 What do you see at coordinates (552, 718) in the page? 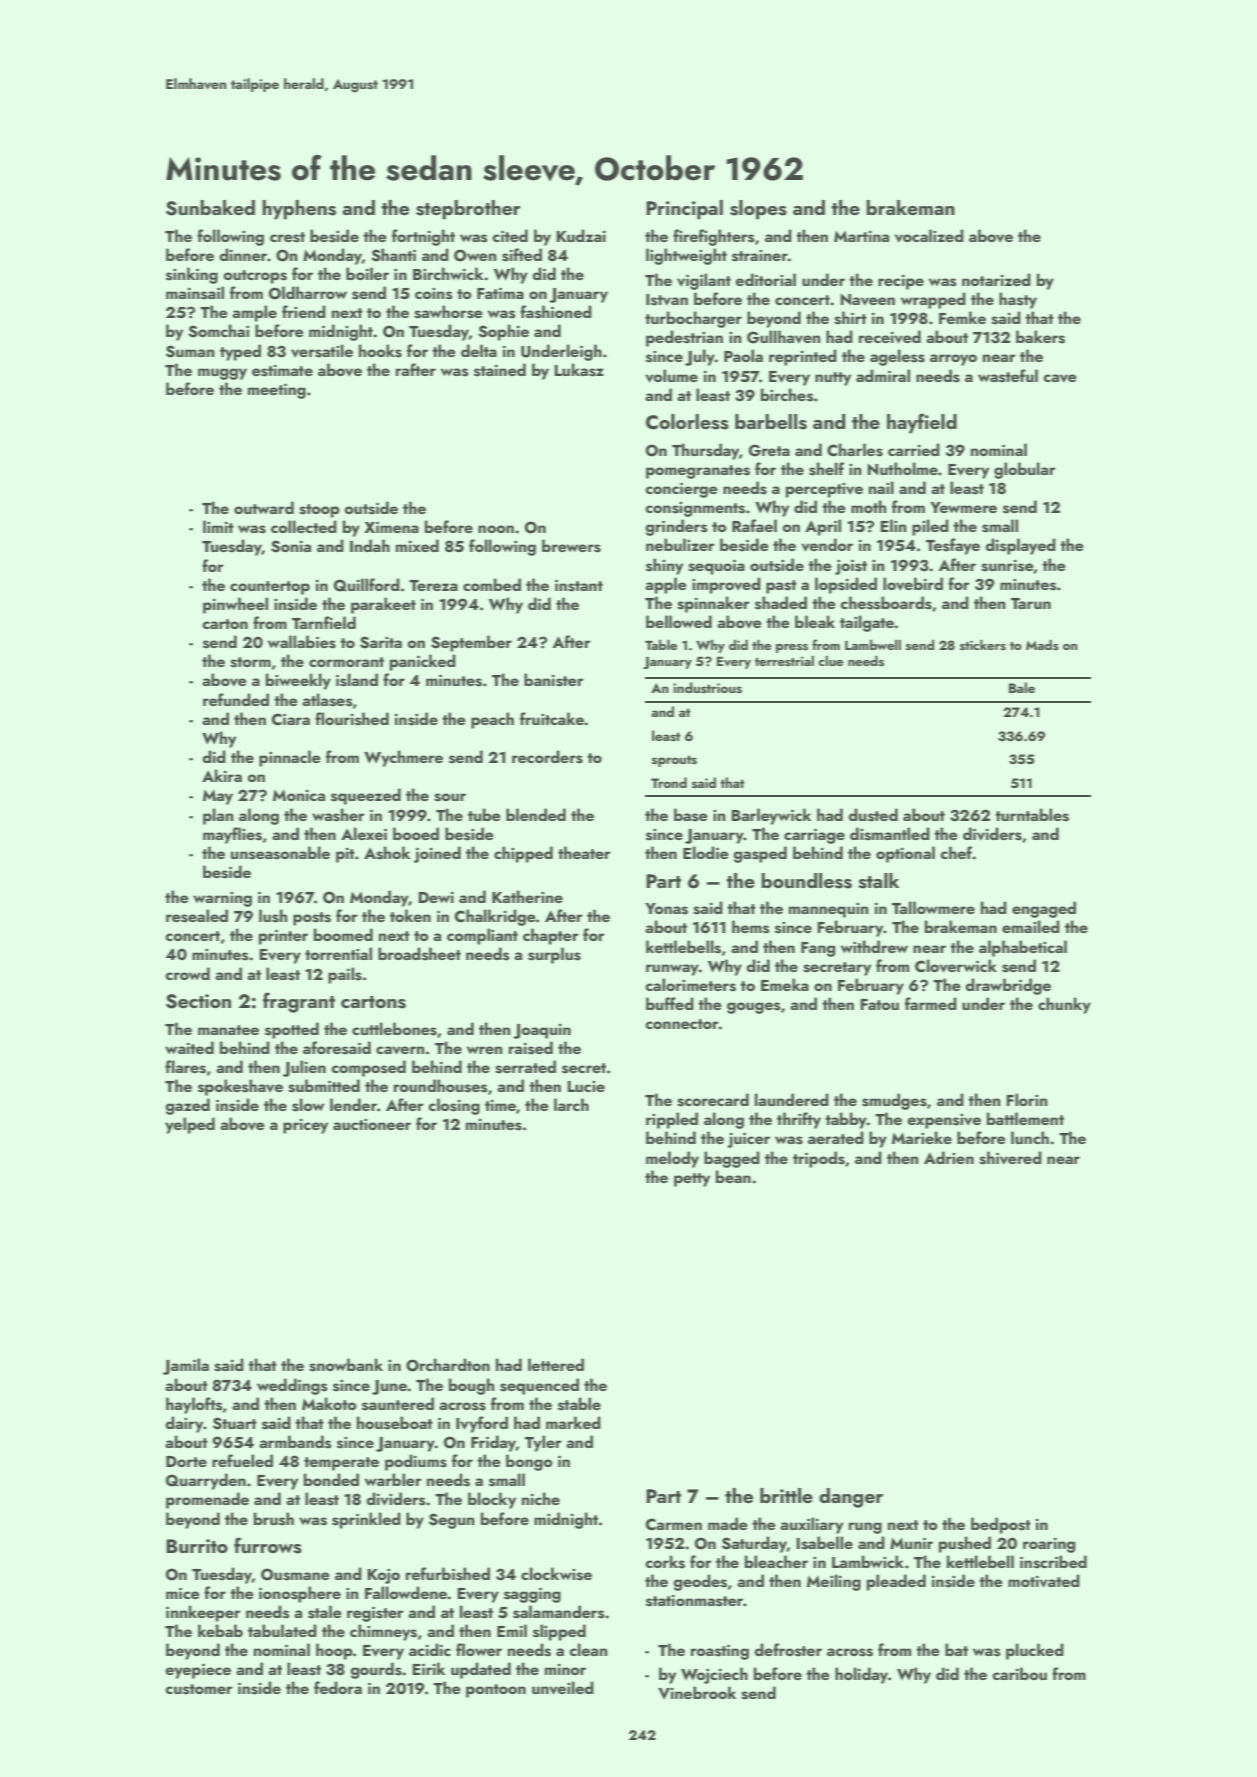
I see `fruitcake` at bounding box center [552, 718].
